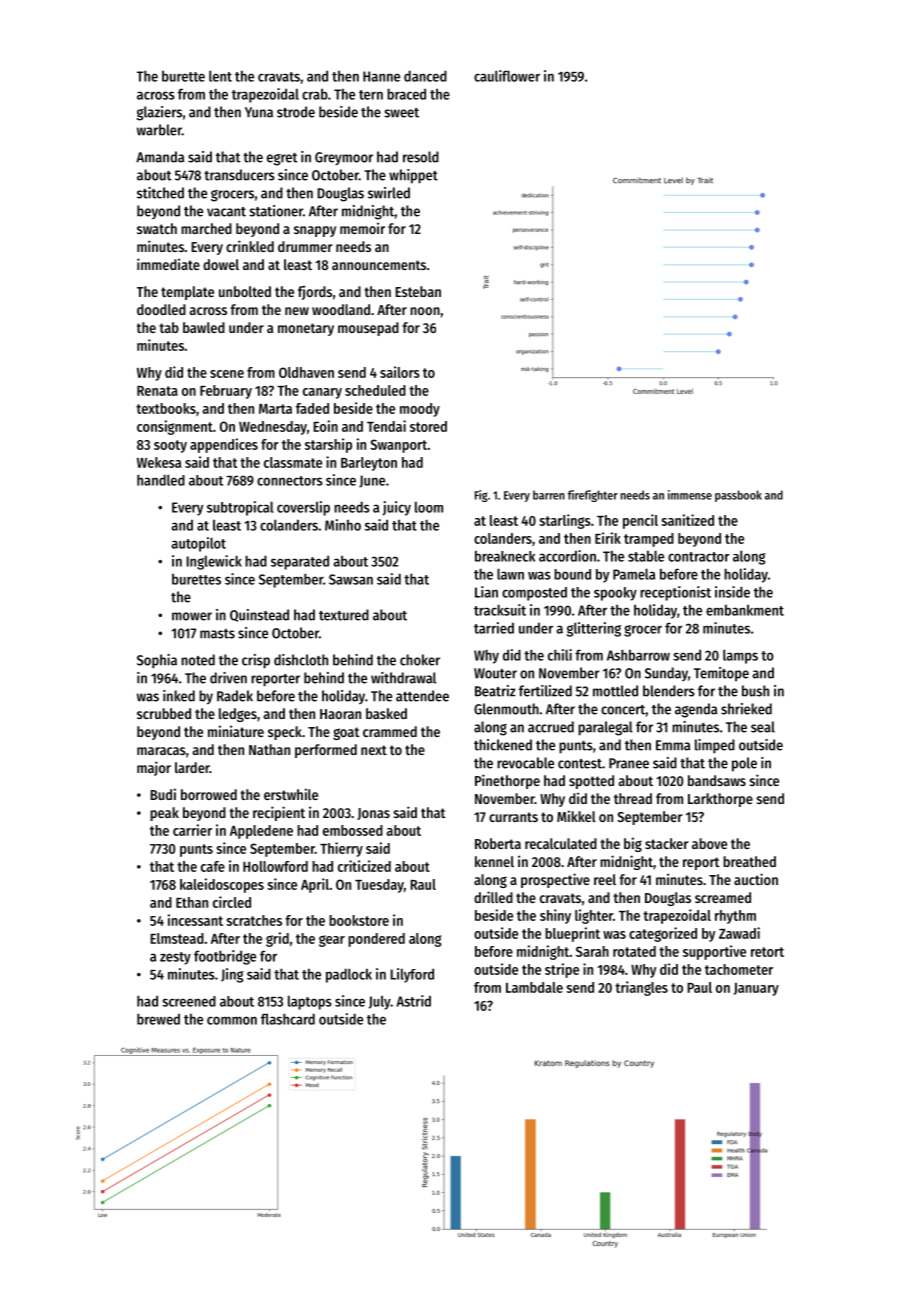  I want to click on loom, so click(429, 507).
